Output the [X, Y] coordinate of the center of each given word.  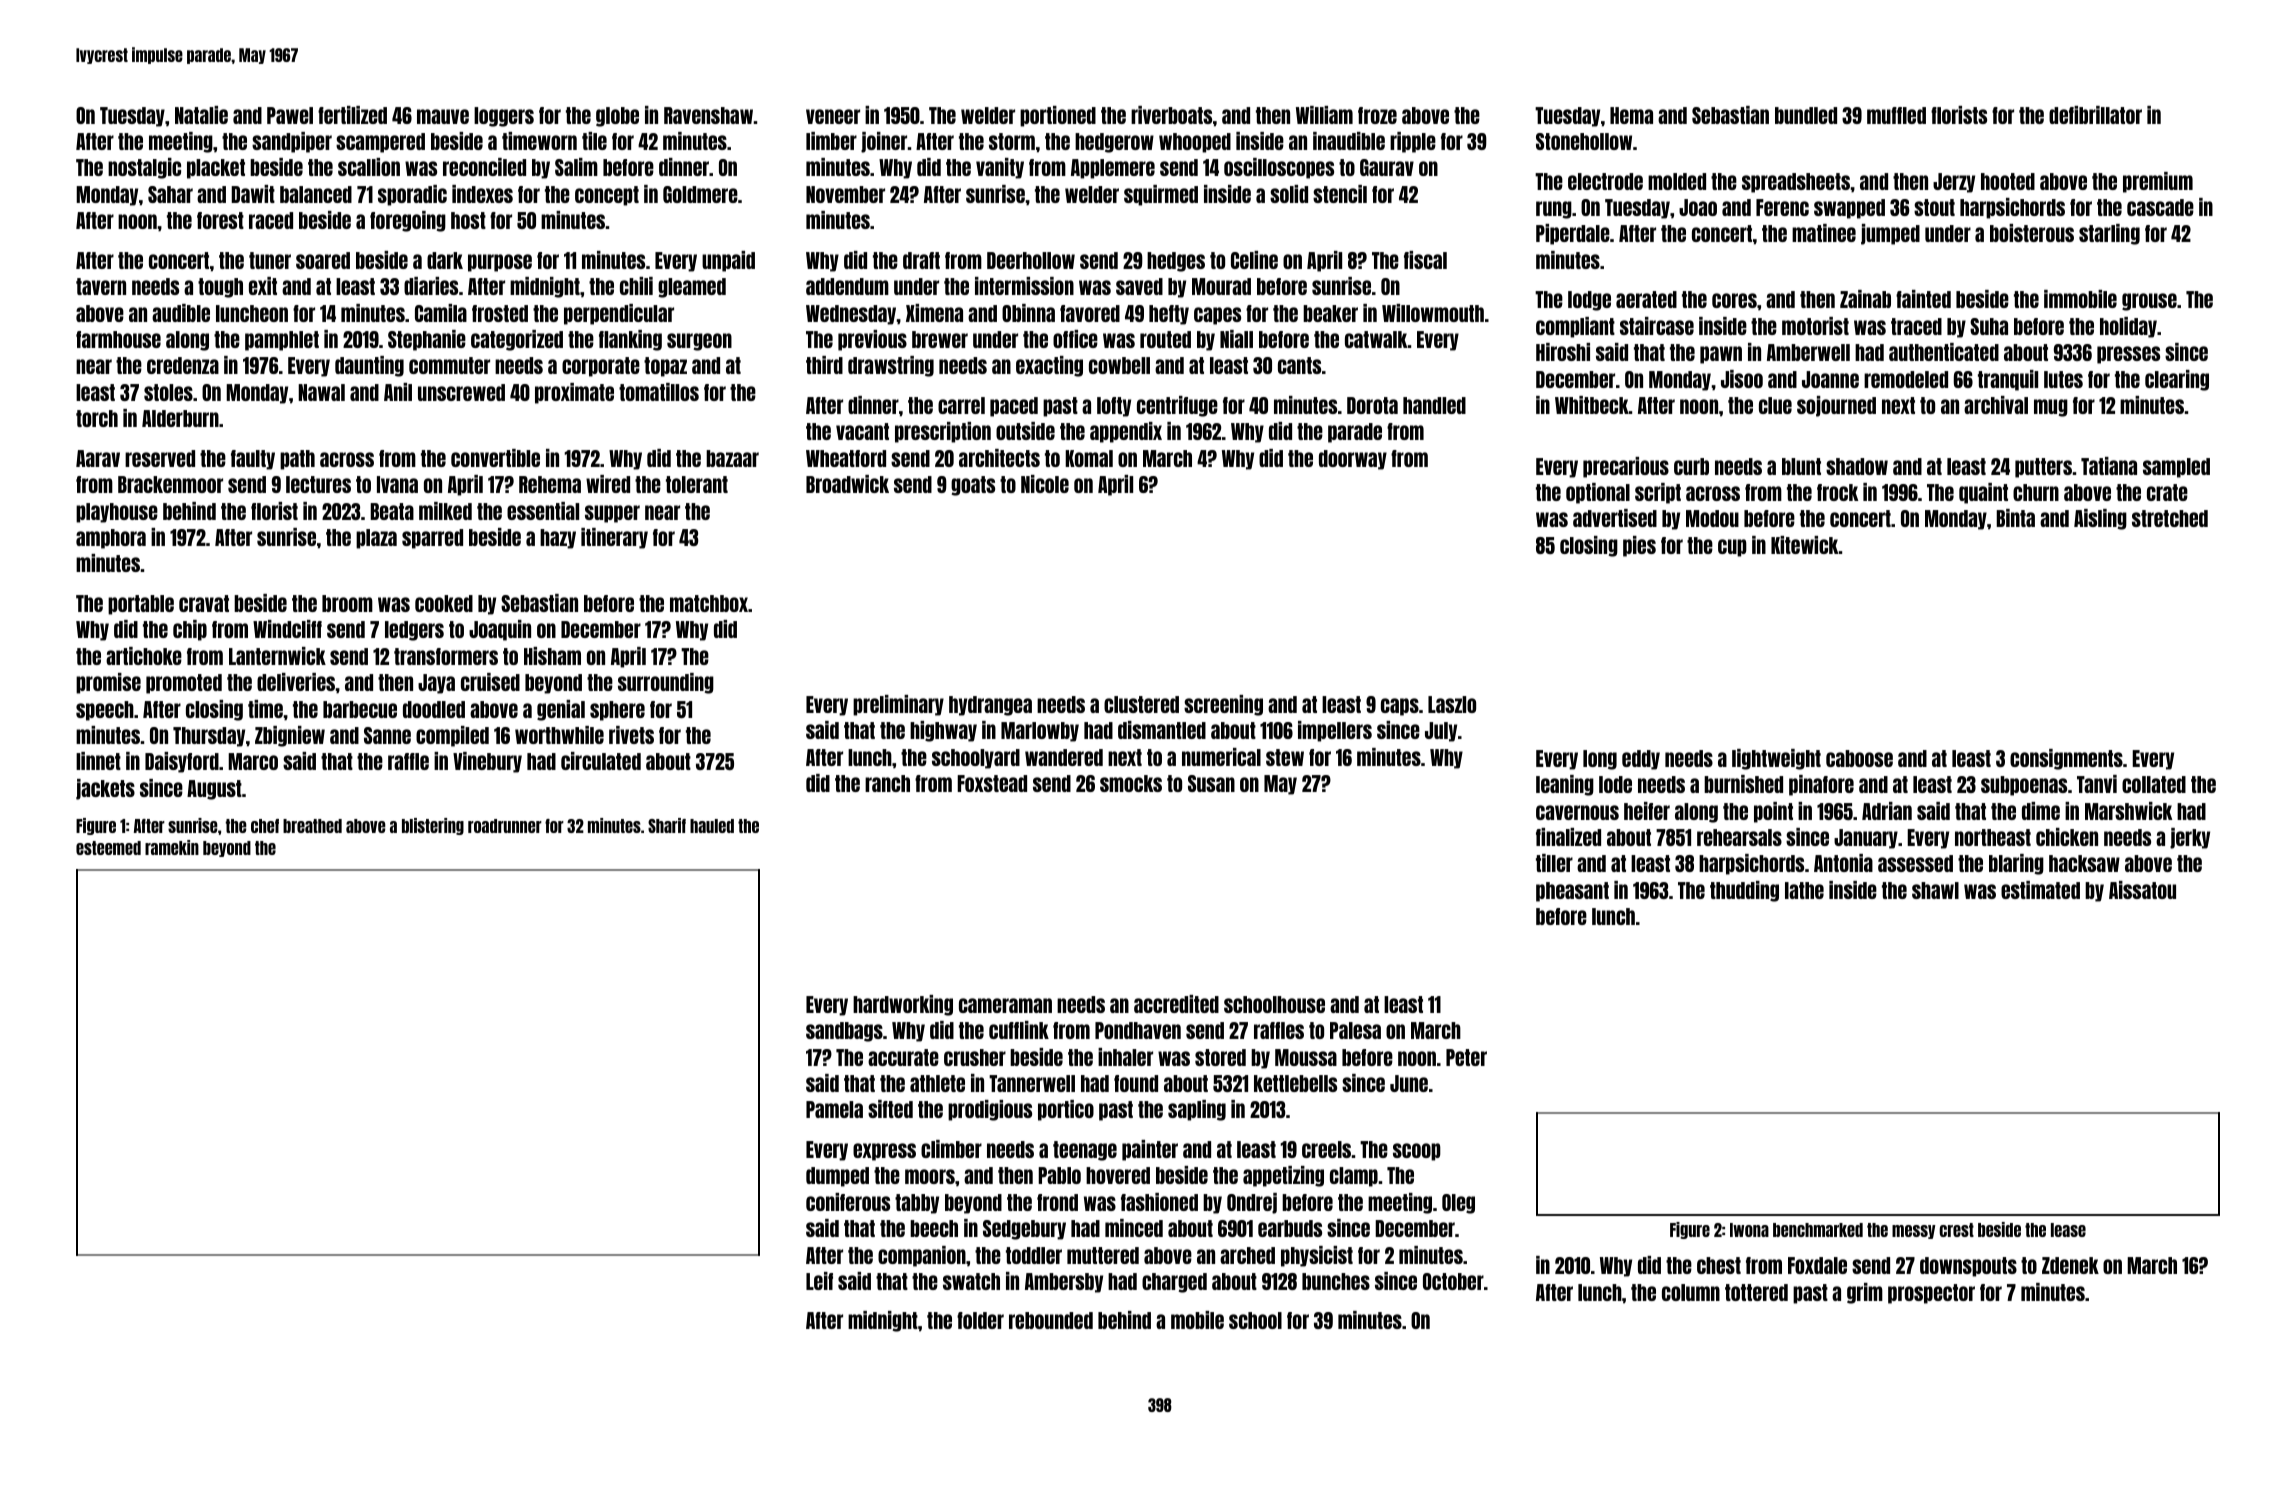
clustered [1141, 704]
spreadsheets [1796, 183]
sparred [432, 539]
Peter [1466, 1057]
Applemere [1113, 169]
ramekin [172, 847]
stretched [2170, 518]
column [1691, 1292]
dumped [837, 1177]
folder [980, 1320]
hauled [712, 826]
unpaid [728, 261]
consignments [2066, 759]
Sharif [667, 825]
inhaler [1125, 1057]
